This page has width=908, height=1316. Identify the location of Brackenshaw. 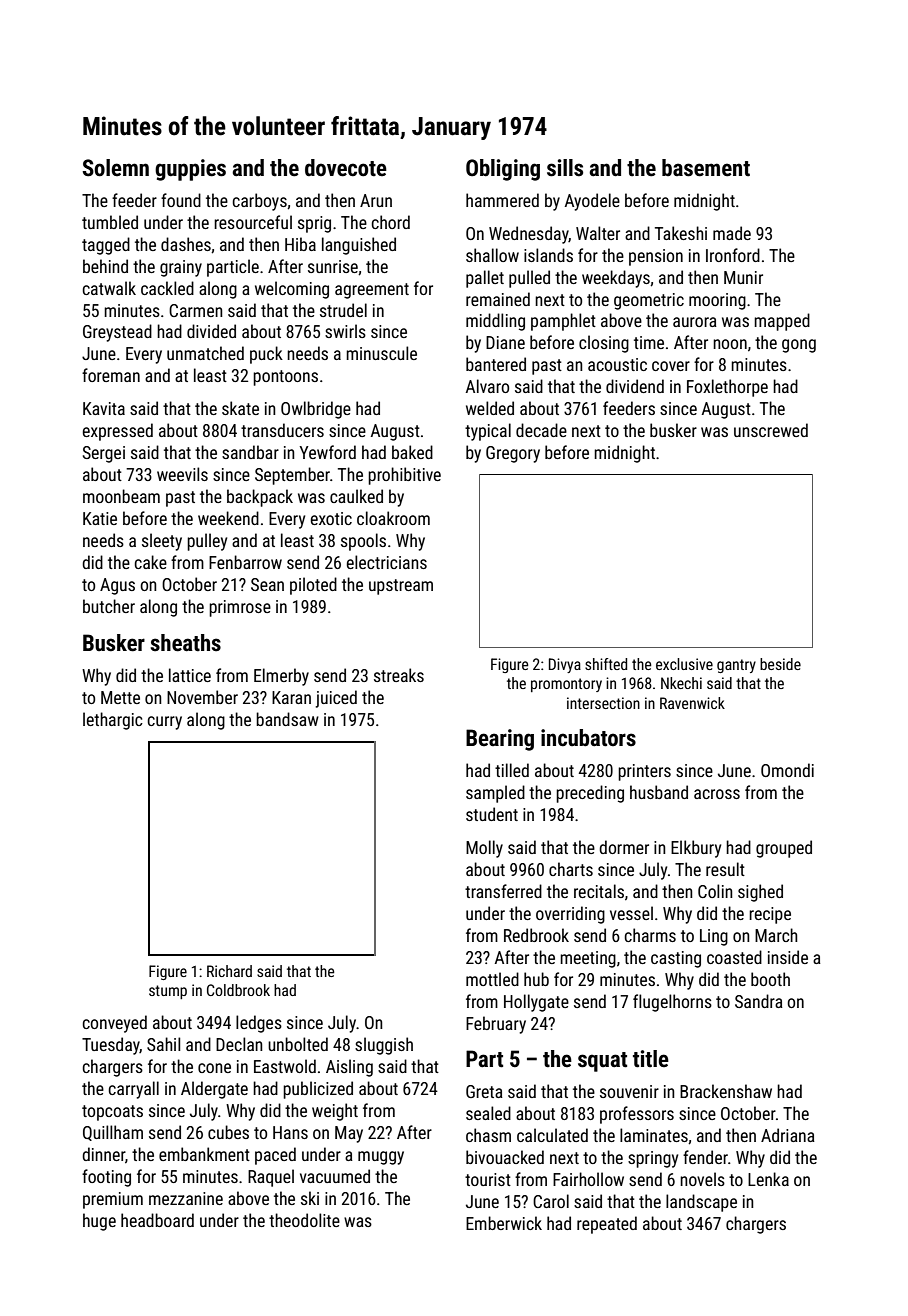
(726, 1091).
